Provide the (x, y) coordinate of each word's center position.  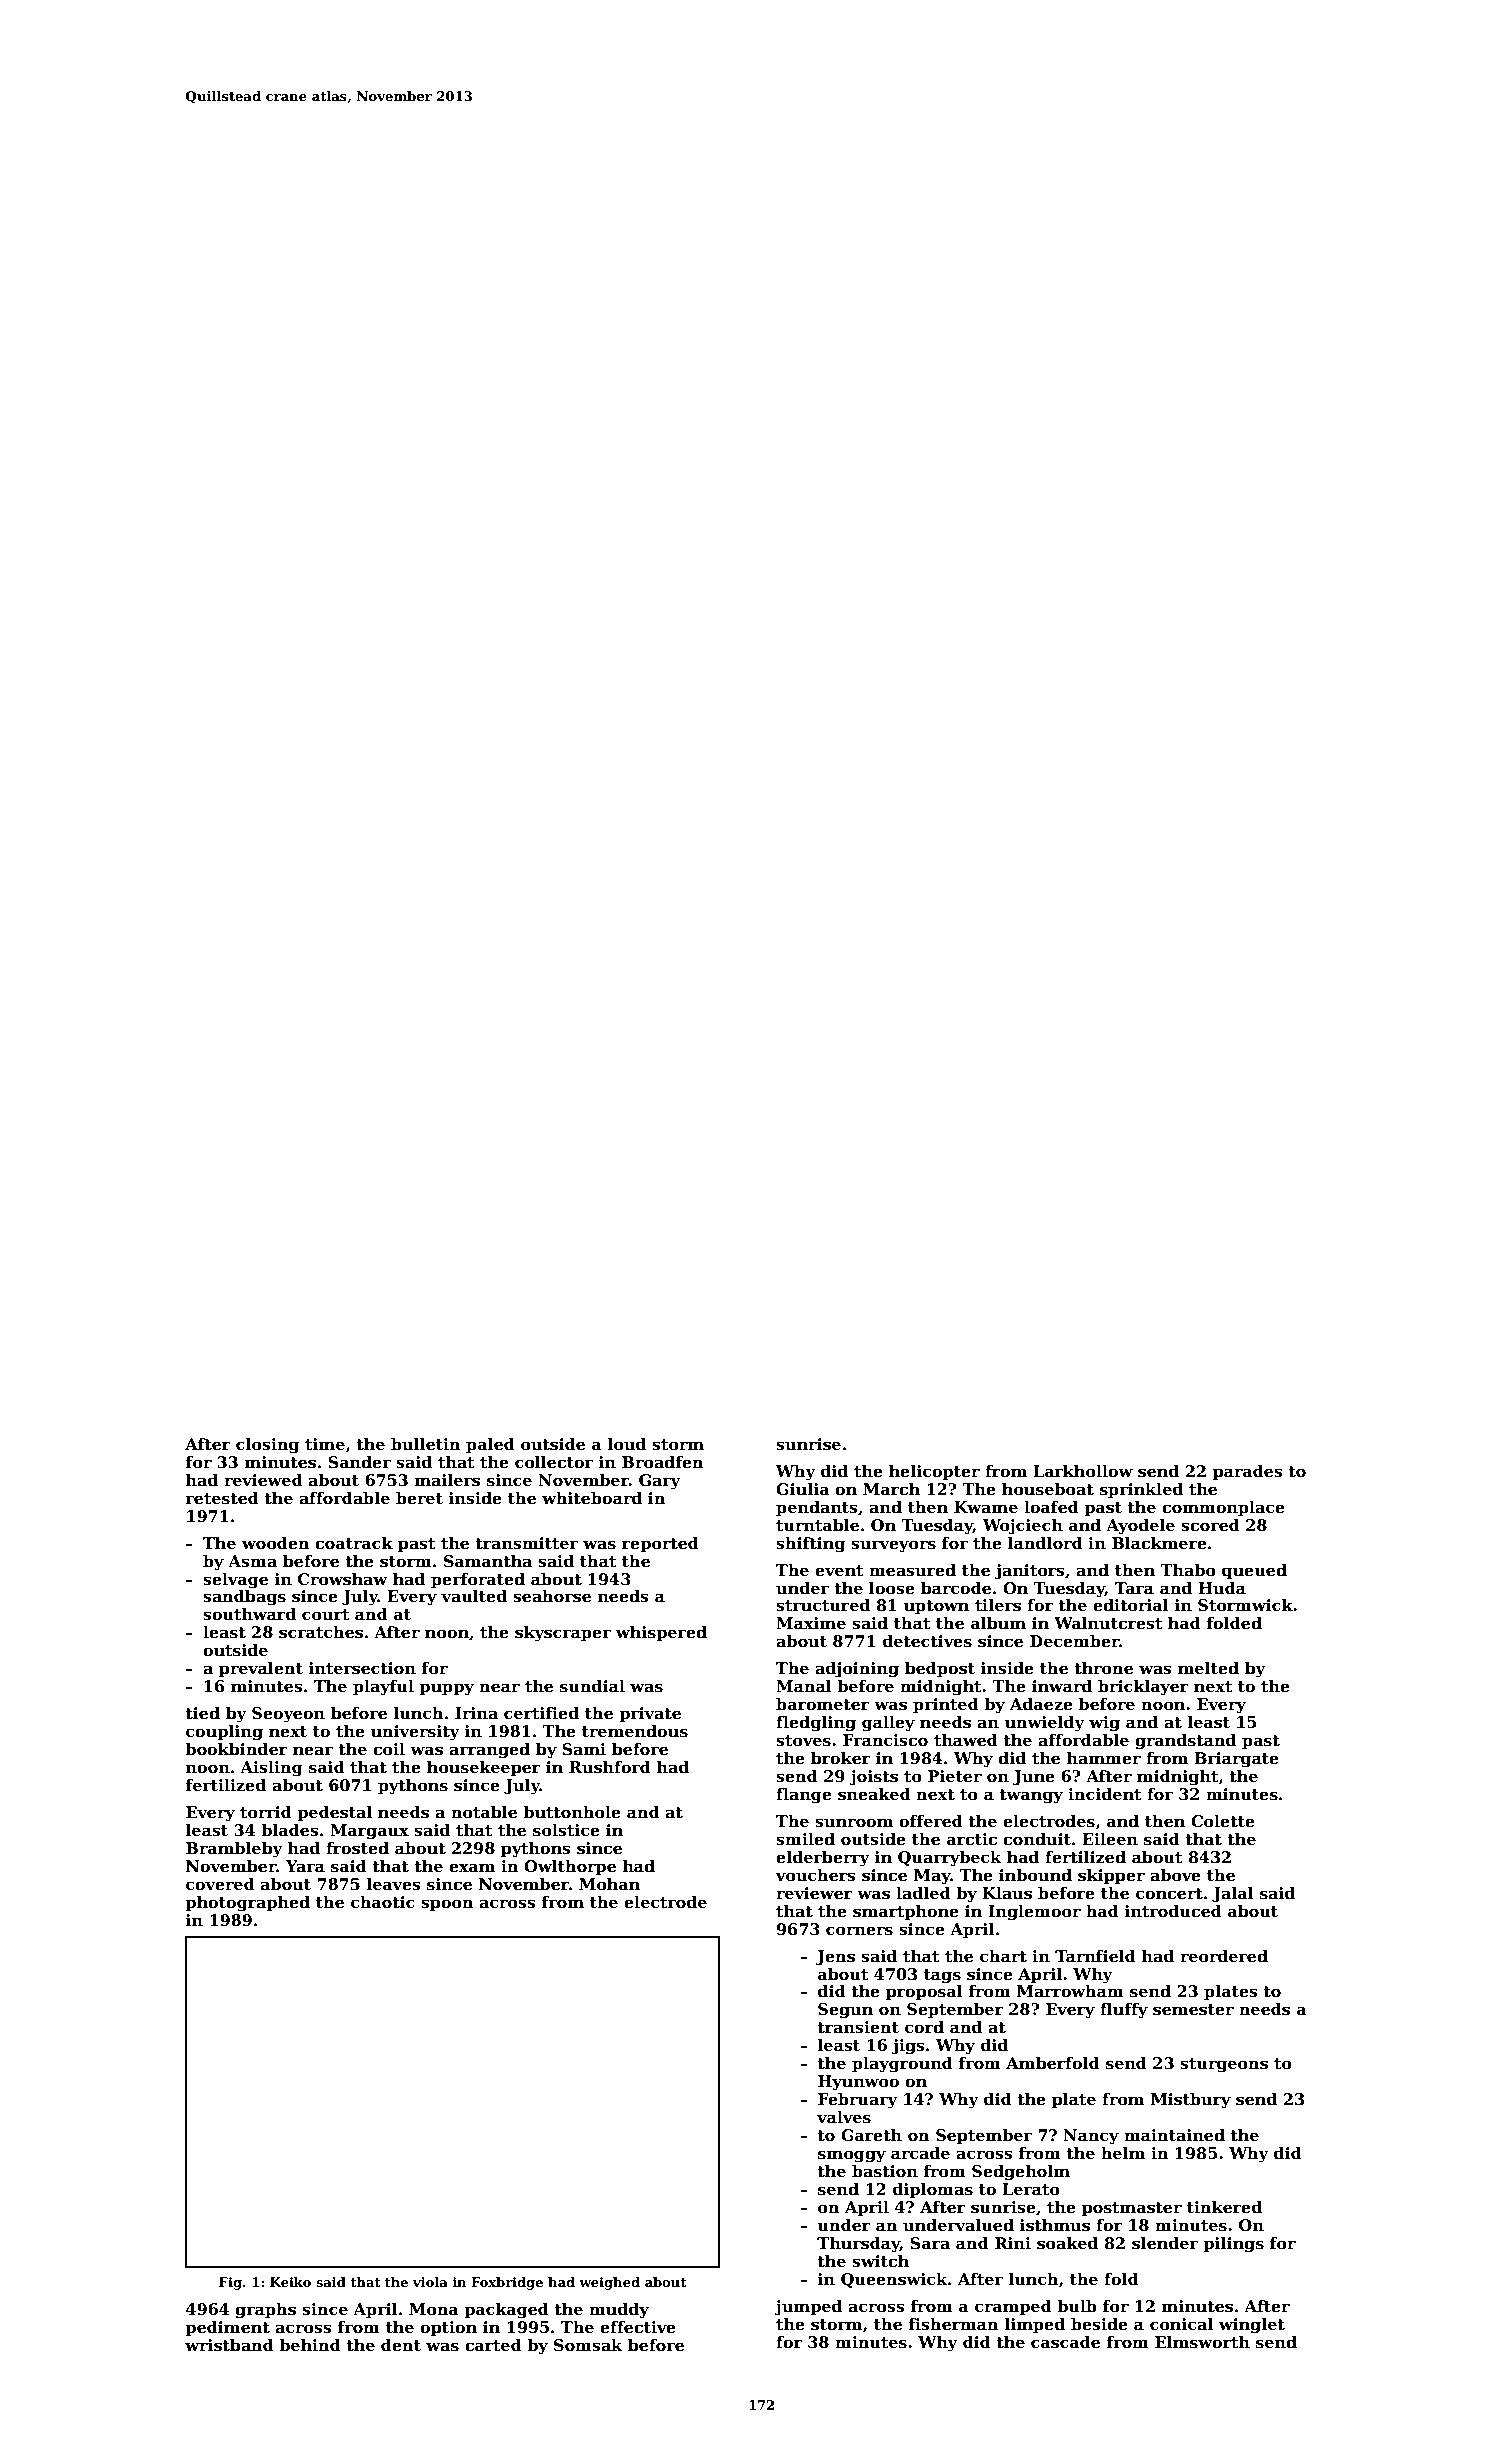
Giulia (803, 1489)
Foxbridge (507, 2283)
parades (1248, 1473)
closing (267, 1446)
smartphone (906, 1913)
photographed (247, 1904)
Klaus (1007, 1893)
